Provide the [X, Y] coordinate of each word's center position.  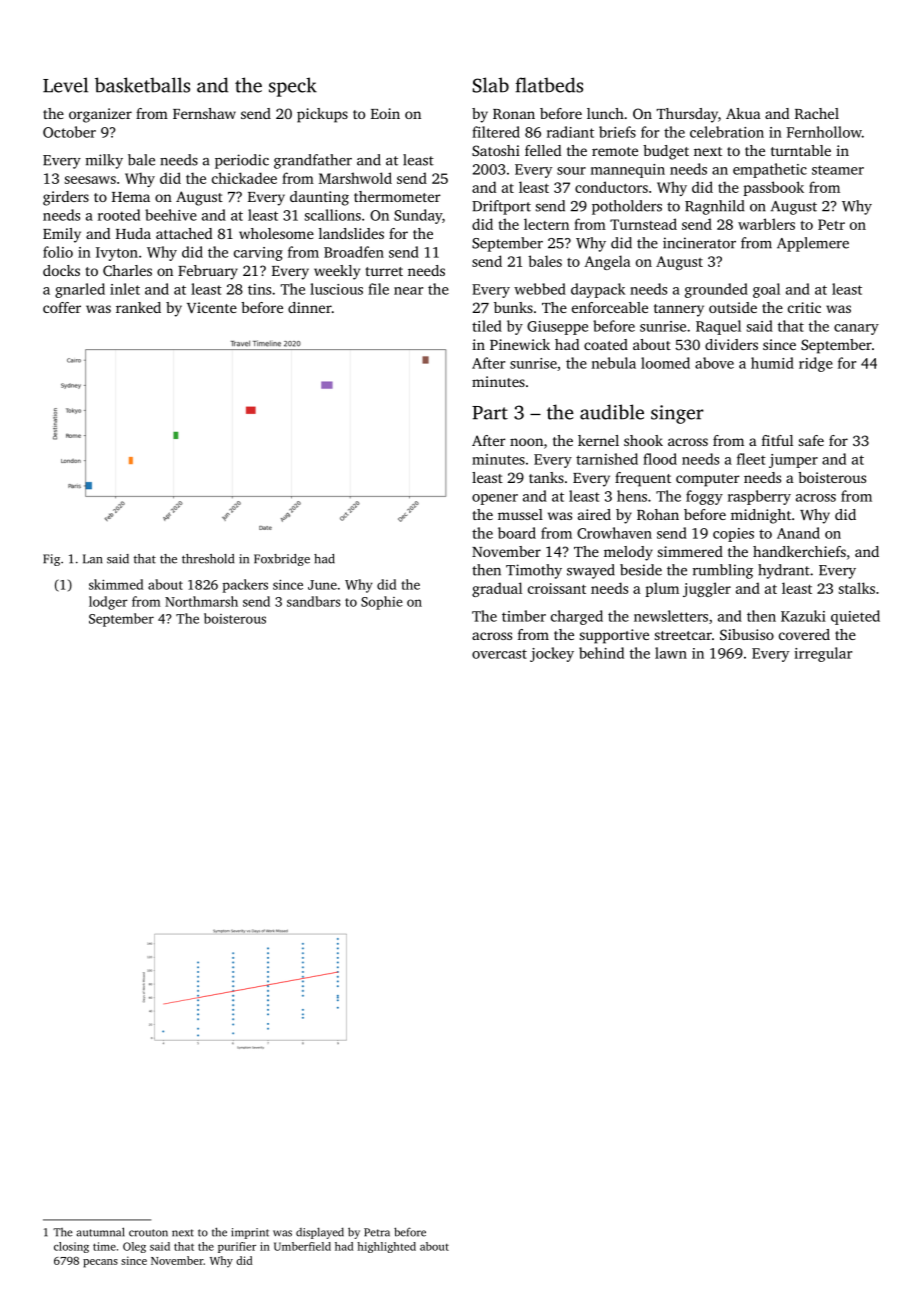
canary [856, 329]
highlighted [386, 1247]
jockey [552, 654]
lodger [108, 603]
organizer [100, 115]
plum [662, 589]
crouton [148, 1233]
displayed [320, 1233]
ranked [138, 307]
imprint [250, 1233]
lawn [671, 653]
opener [495, 499]
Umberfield [302, 1246]
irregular [823, 654]
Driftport [501, 207]
